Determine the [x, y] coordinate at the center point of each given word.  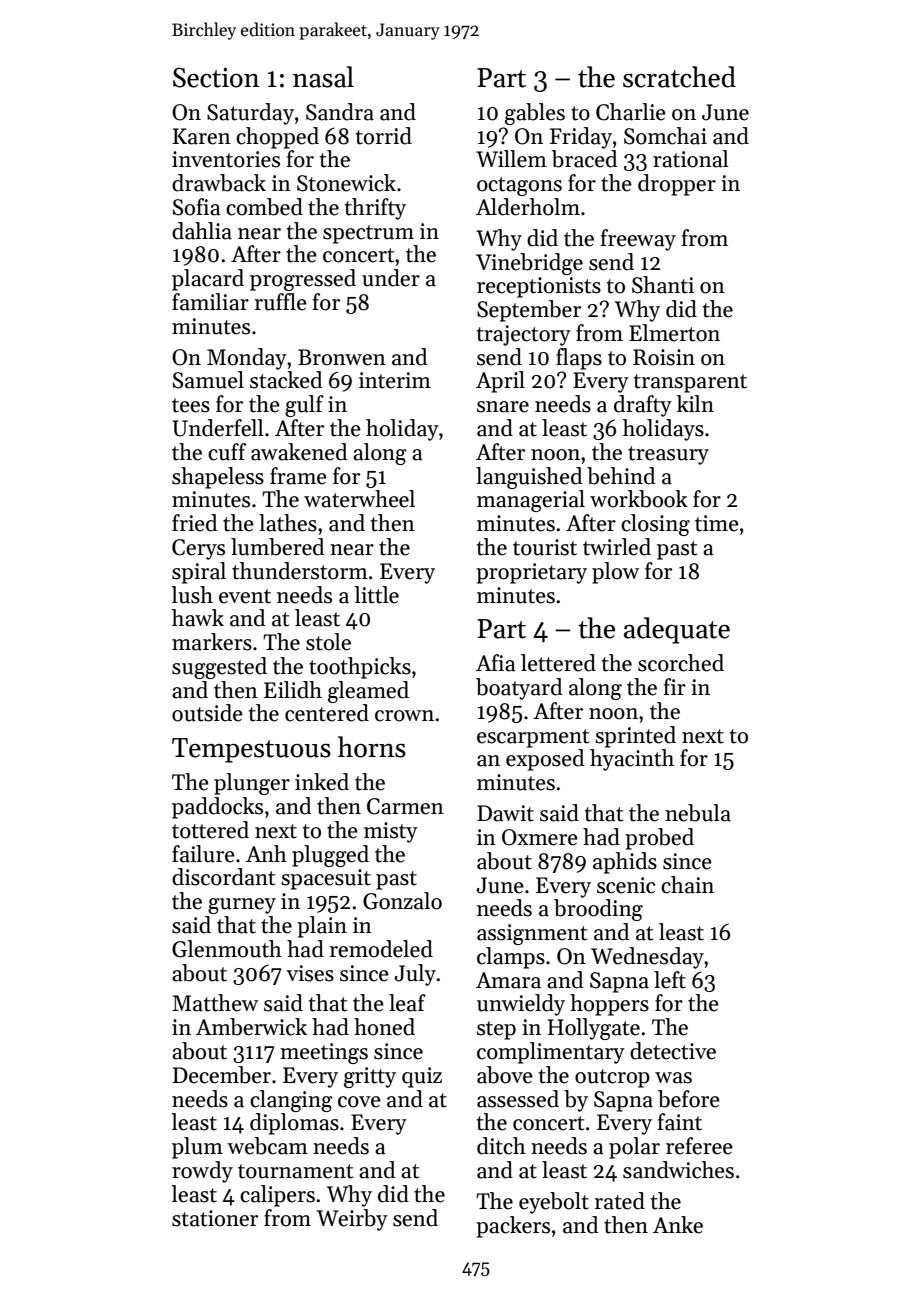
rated [620, 1201]
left [670, 980]
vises [310, 973]
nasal [323, 77]
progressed [303, 280]
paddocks [217, 808]
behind [621, 476]
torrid [384, 136]
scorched [681, 663]
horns [372, 747]
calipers [277, 1196]
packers [513, 1227]
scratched [679, 77]
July [415, 975]
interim [395, 380]
